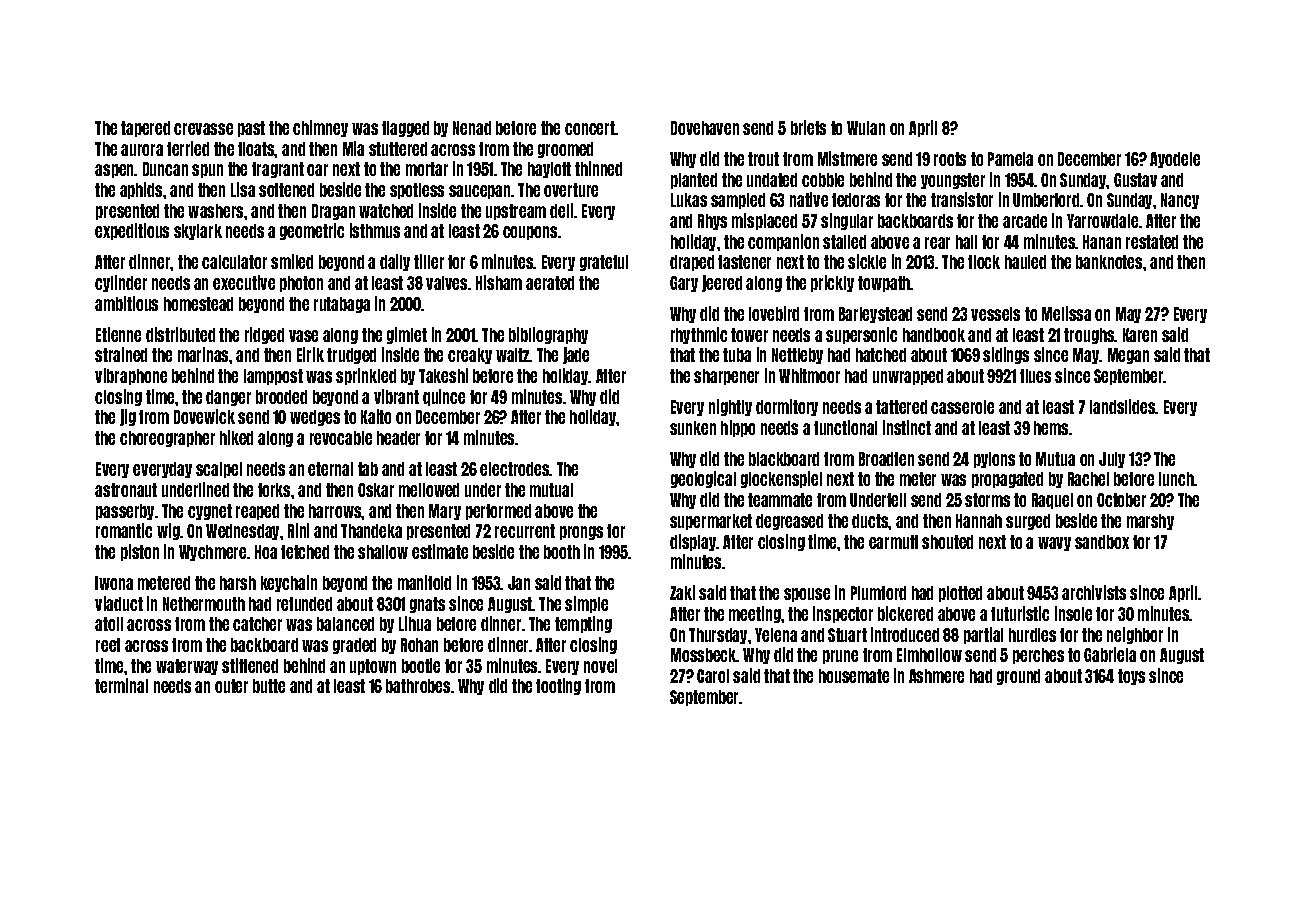 The height and width of the document is (924, 1308). What do you see at coordinates (289, 583) in the document?
I see `keychain` at bounding box center [289, 583].
